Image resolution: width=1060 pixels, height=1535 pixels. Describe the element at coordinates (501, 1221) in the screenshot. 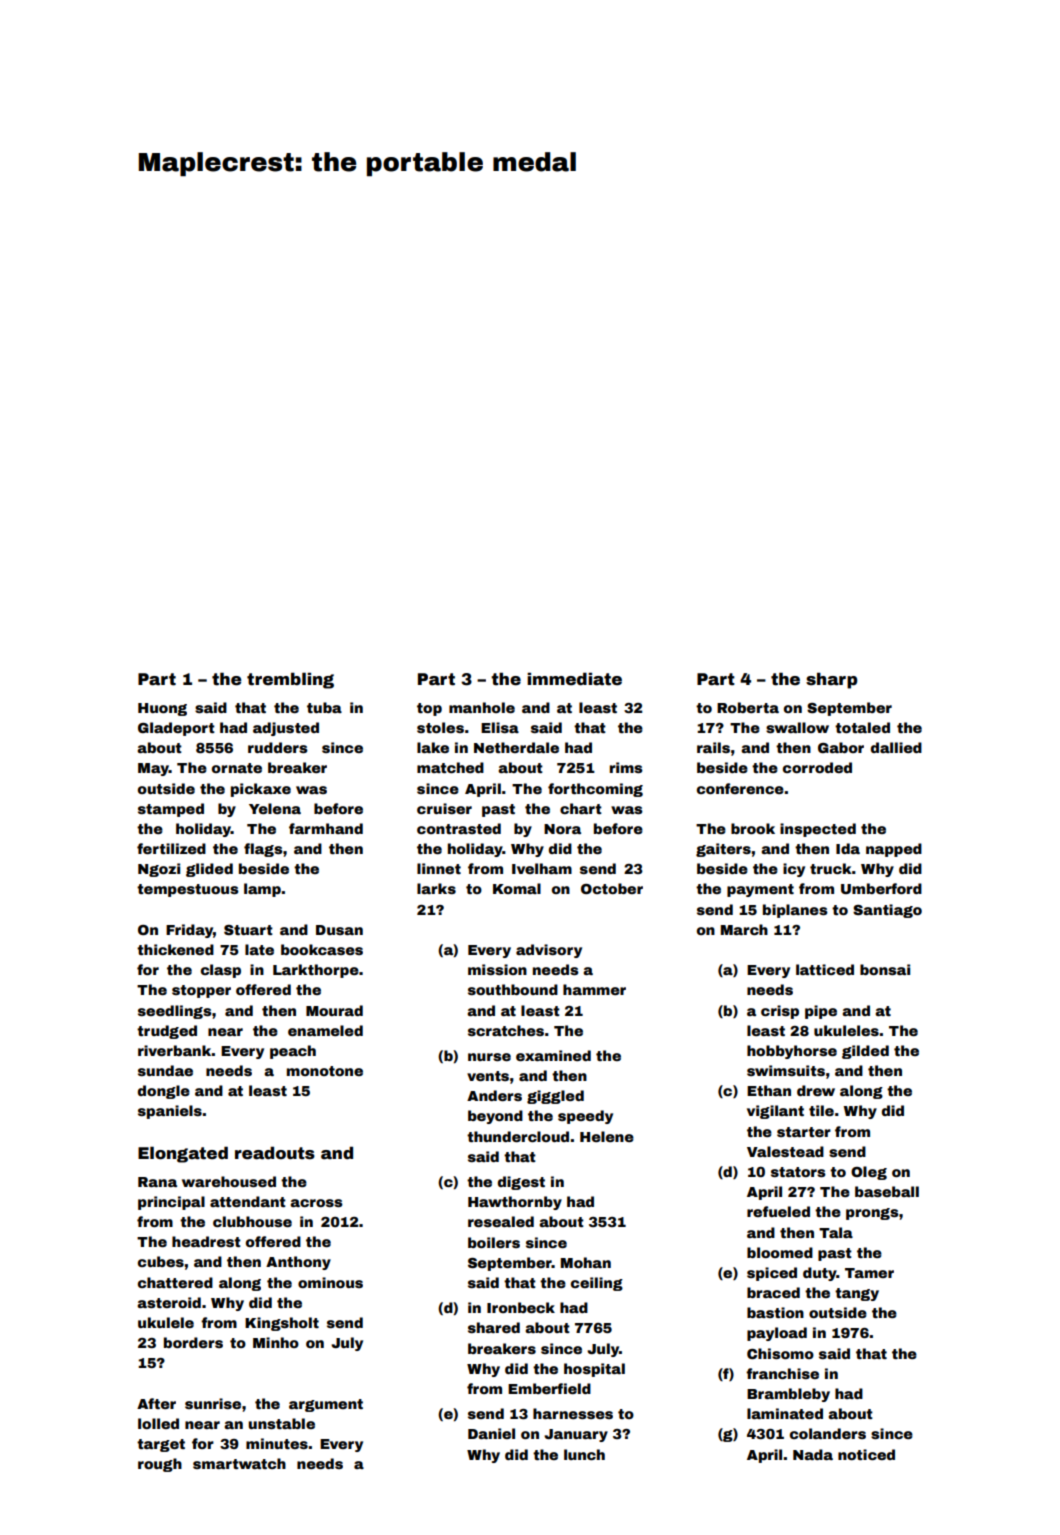

I see `resealed` at that location.
